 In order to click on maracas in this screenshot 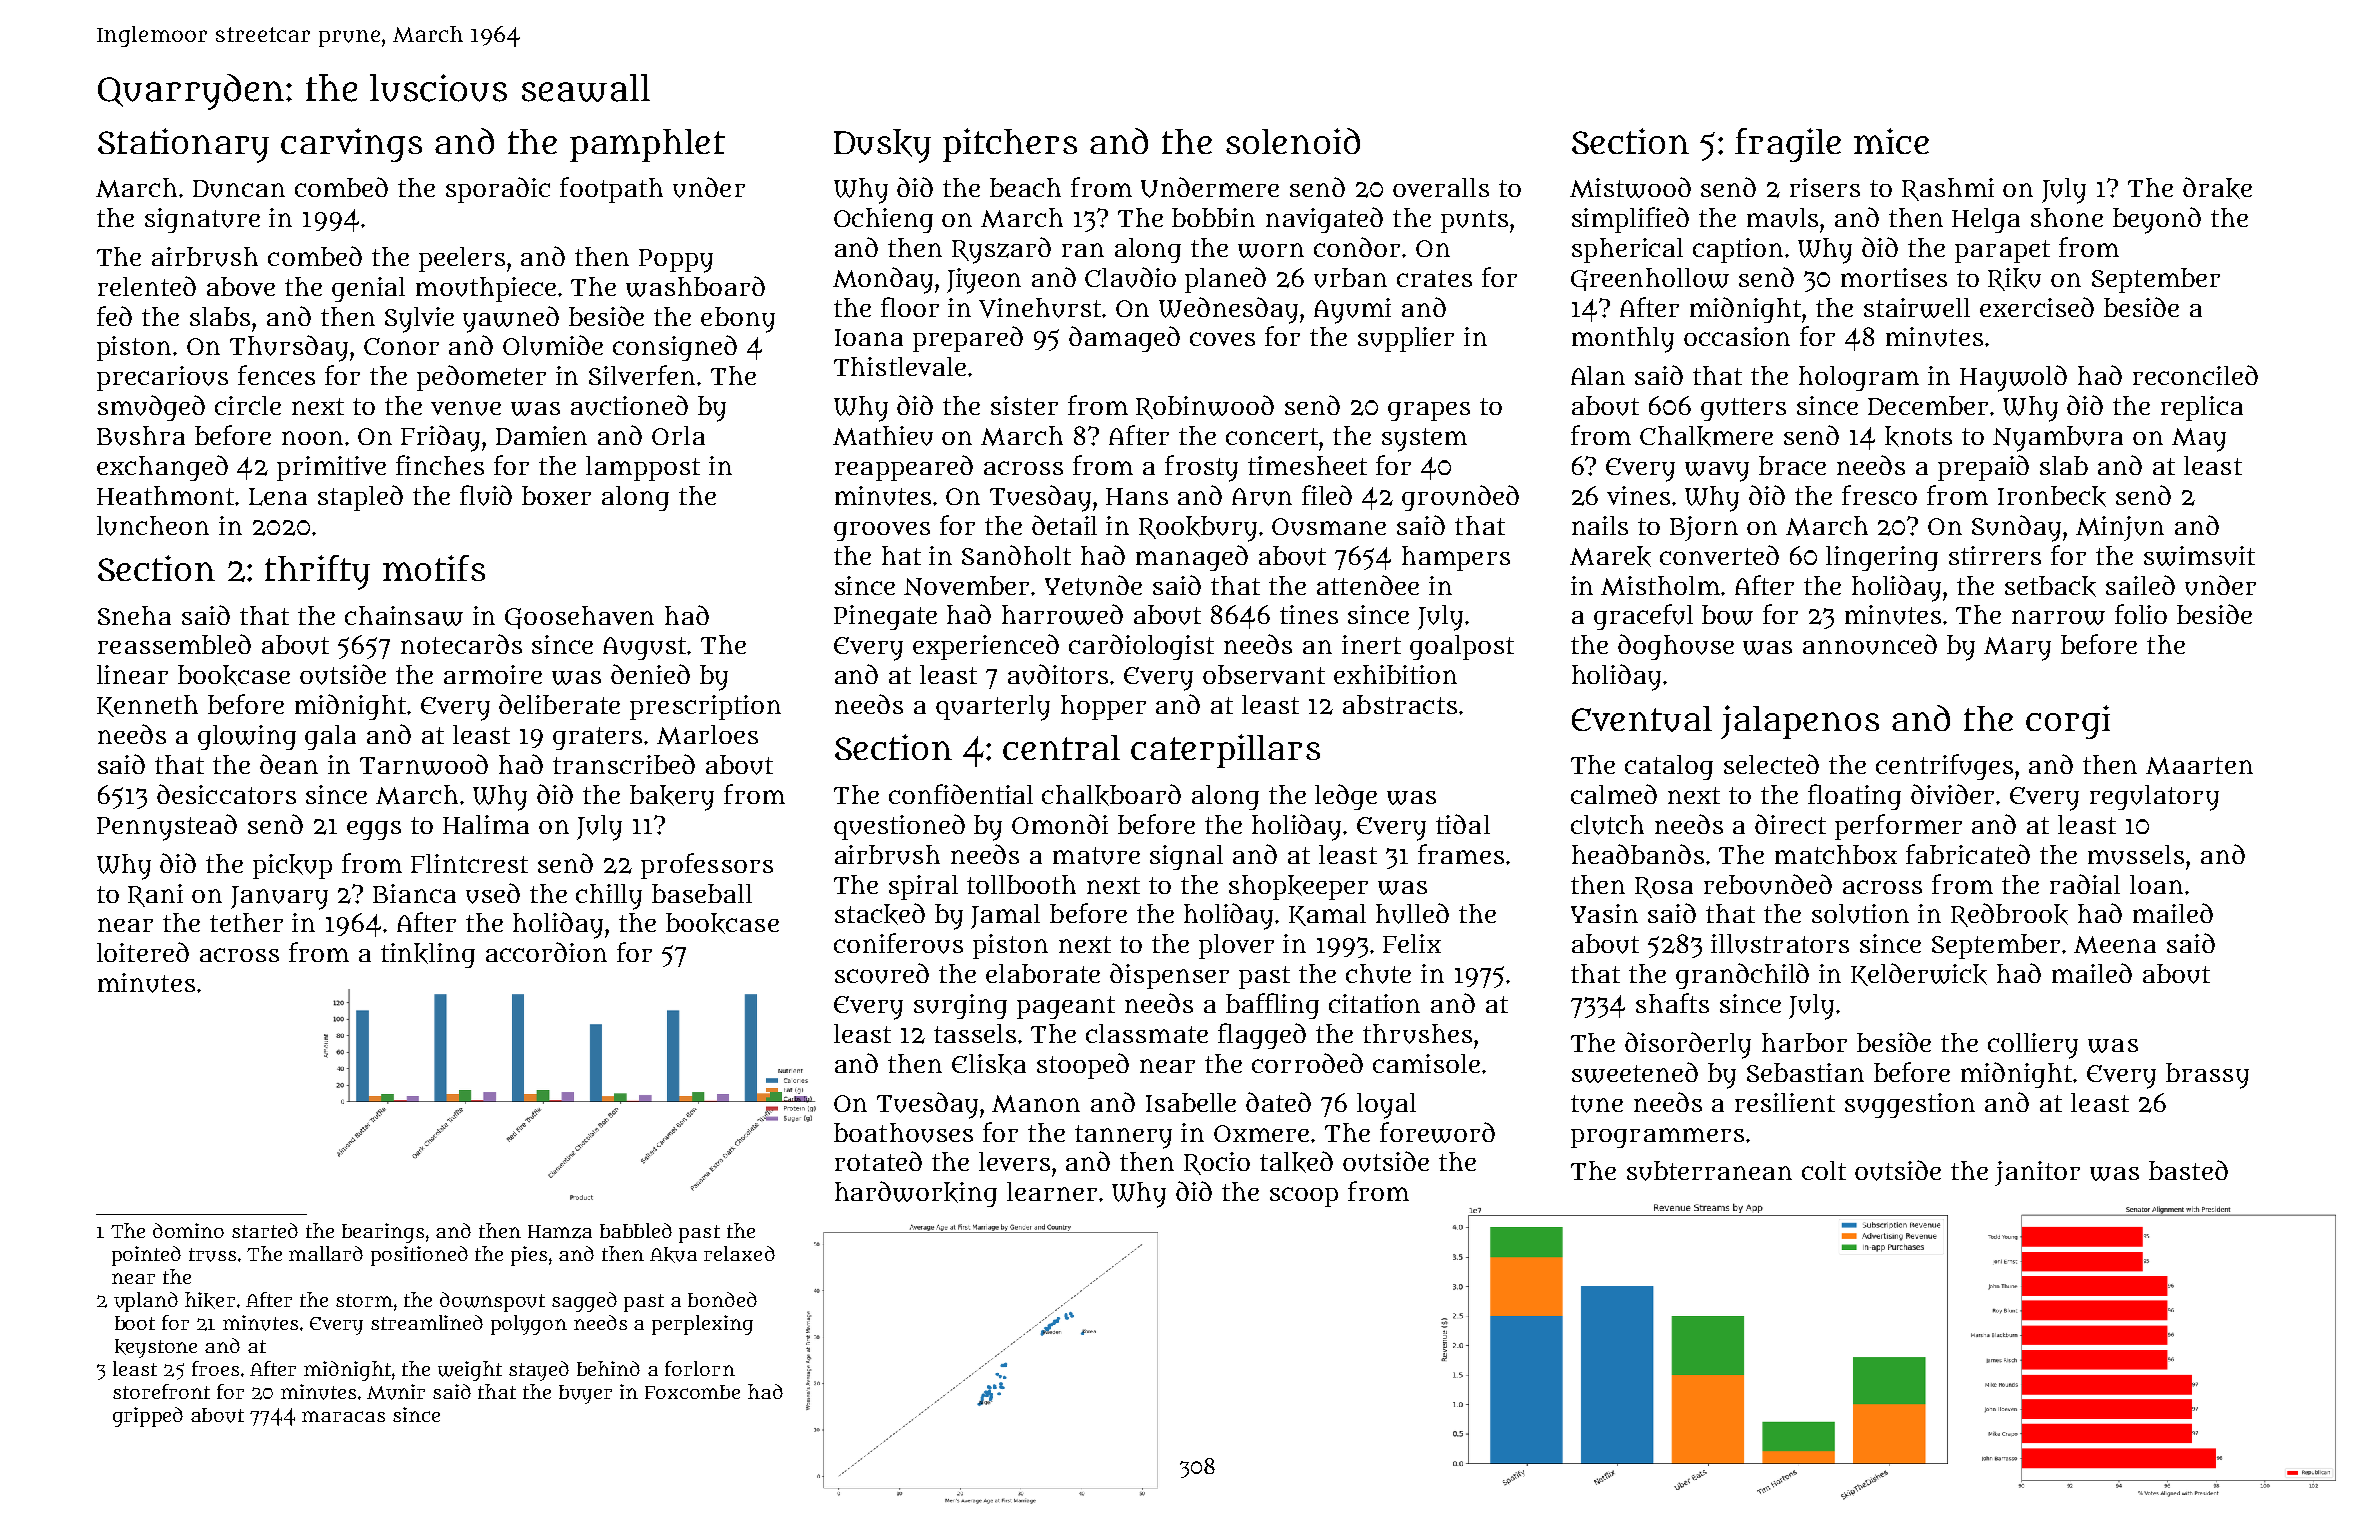, I will do `click(343, 1416)`.
